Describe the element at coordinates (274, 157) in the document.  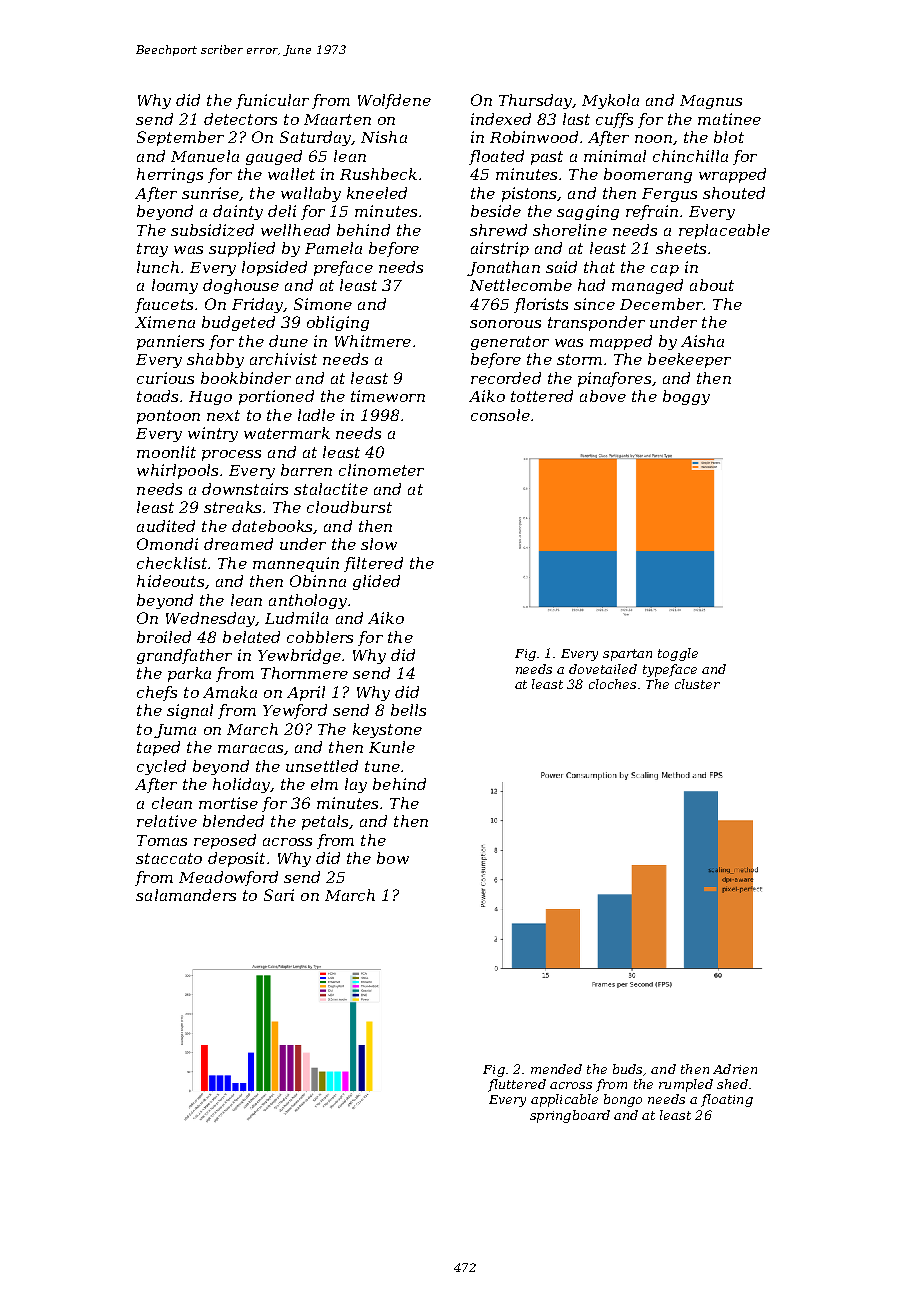
I see `gauged` at that location.
